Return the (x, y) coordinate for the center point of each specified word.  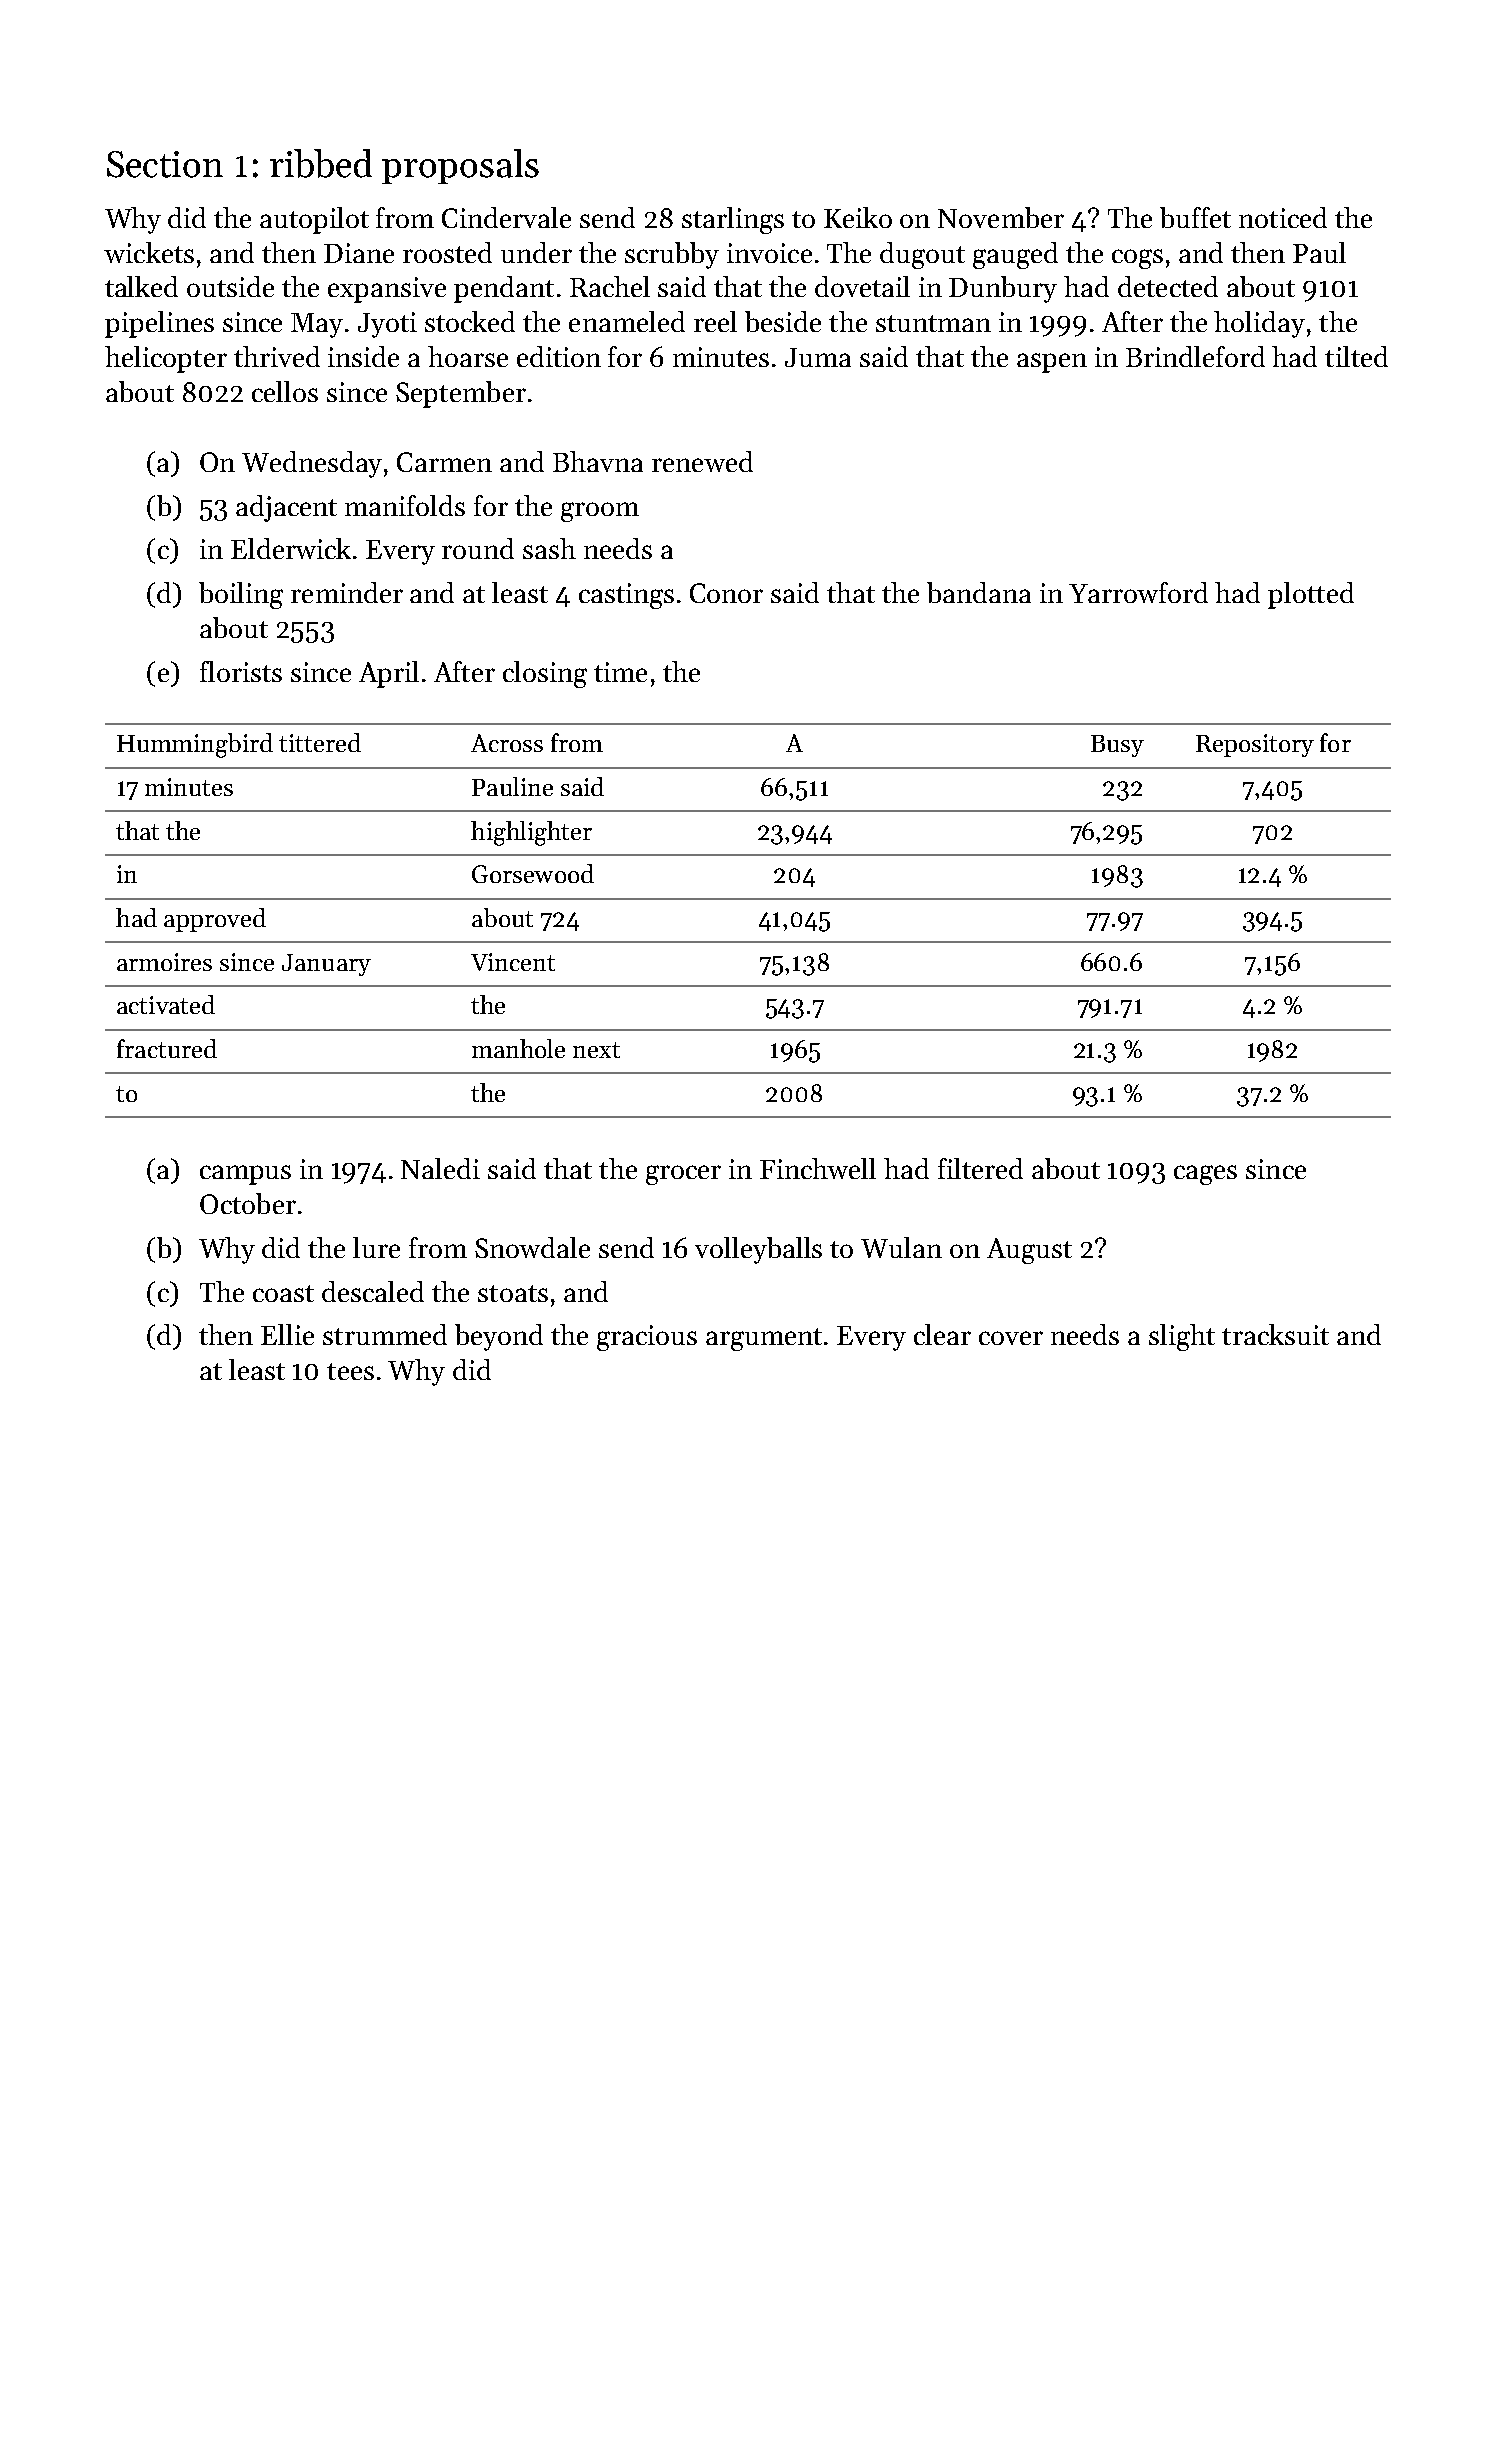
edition (559, 356)
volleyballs (758, 1250)
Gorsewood (533, 873)
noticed (1283, 217)
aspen (1052, 363)
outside (230, 286)
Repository (1255, 745)
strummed (385, 1334)
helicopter (166, 359)
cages (1205, 1175)
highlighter (531, 833)
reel (715, 321)
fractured (167, 1048)
